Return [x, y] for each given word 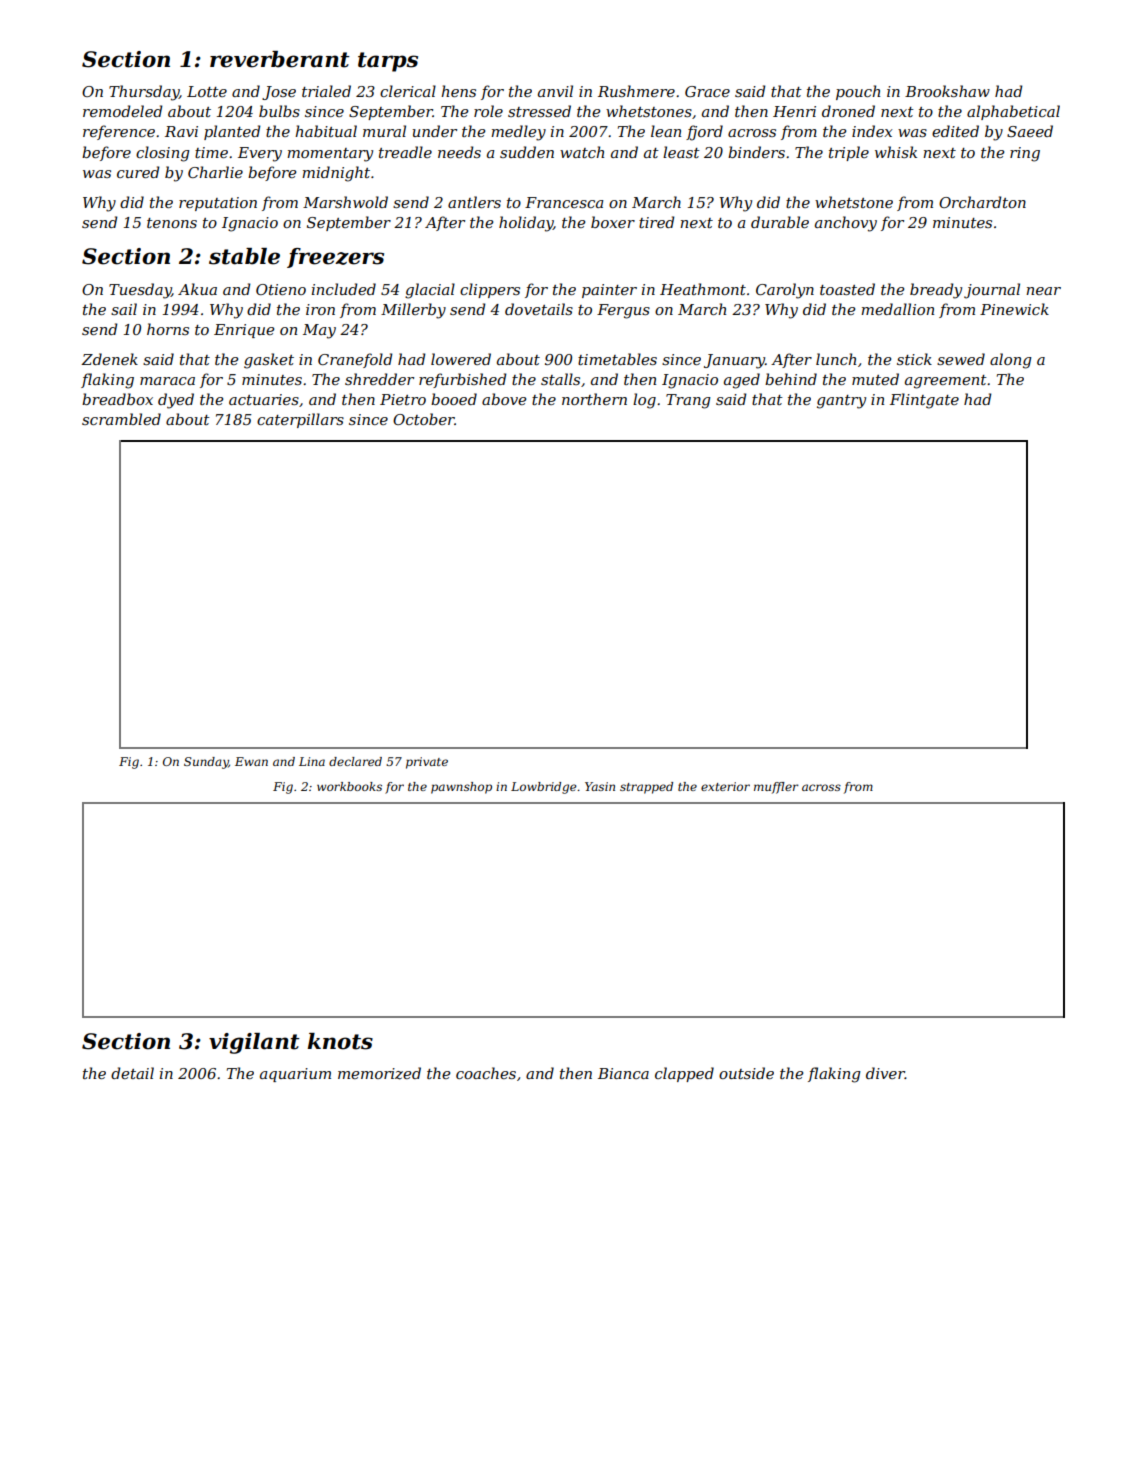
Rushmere [636, 91]
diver [885, 1073]
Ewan [251, 761]
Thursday [144, 93]
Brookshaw [947, 91]
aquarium [295, 1075]
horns [168, 329]
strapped [646, 788]
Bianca [623, 1073]
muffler [776, 788]
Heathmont [703, 289]
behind [791, 379]
